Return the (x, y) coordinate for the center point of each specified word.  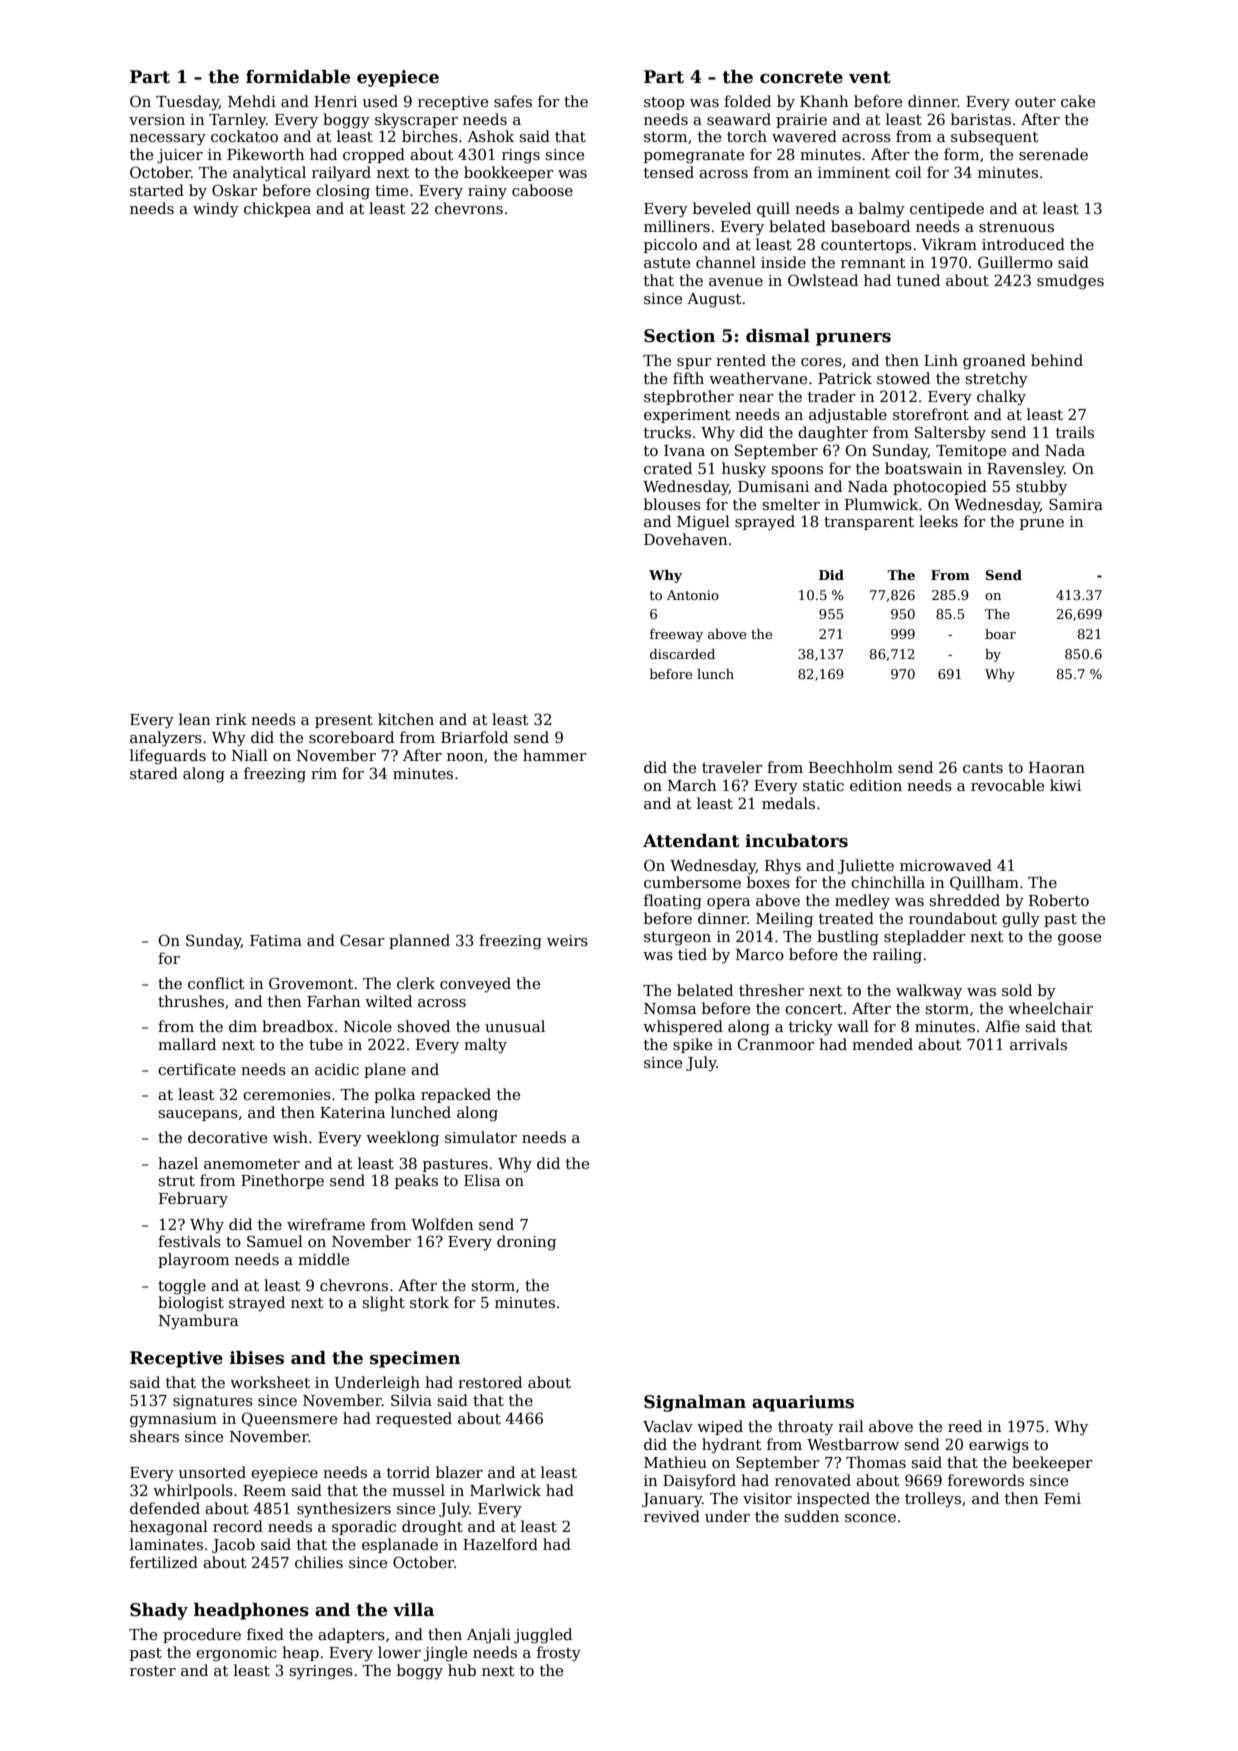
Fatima (276, 940)
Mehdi (252, 101)
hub (462, 1670)
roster (153, 1671)
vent (870, 77)
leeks (938, 521)
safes (513, 101)
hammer (555, 755)
